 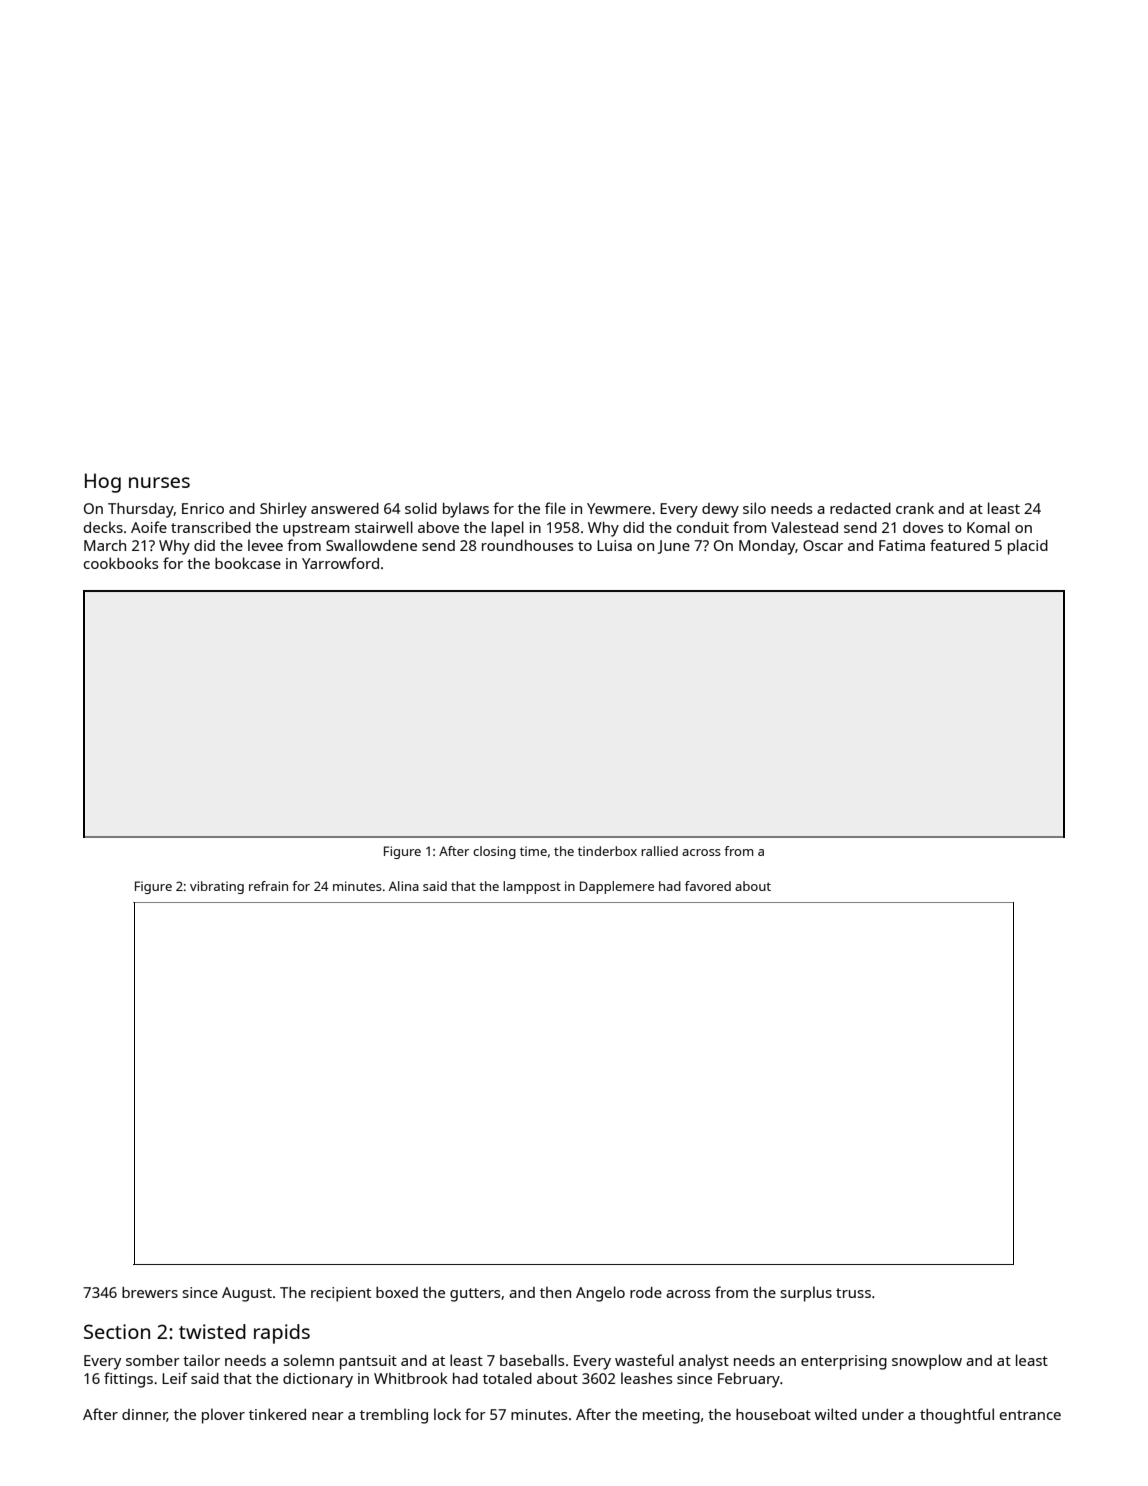 What do you see at coordinates (265, 545) in the screenshot?
I see `levee` at bounding box center [265, 545].
